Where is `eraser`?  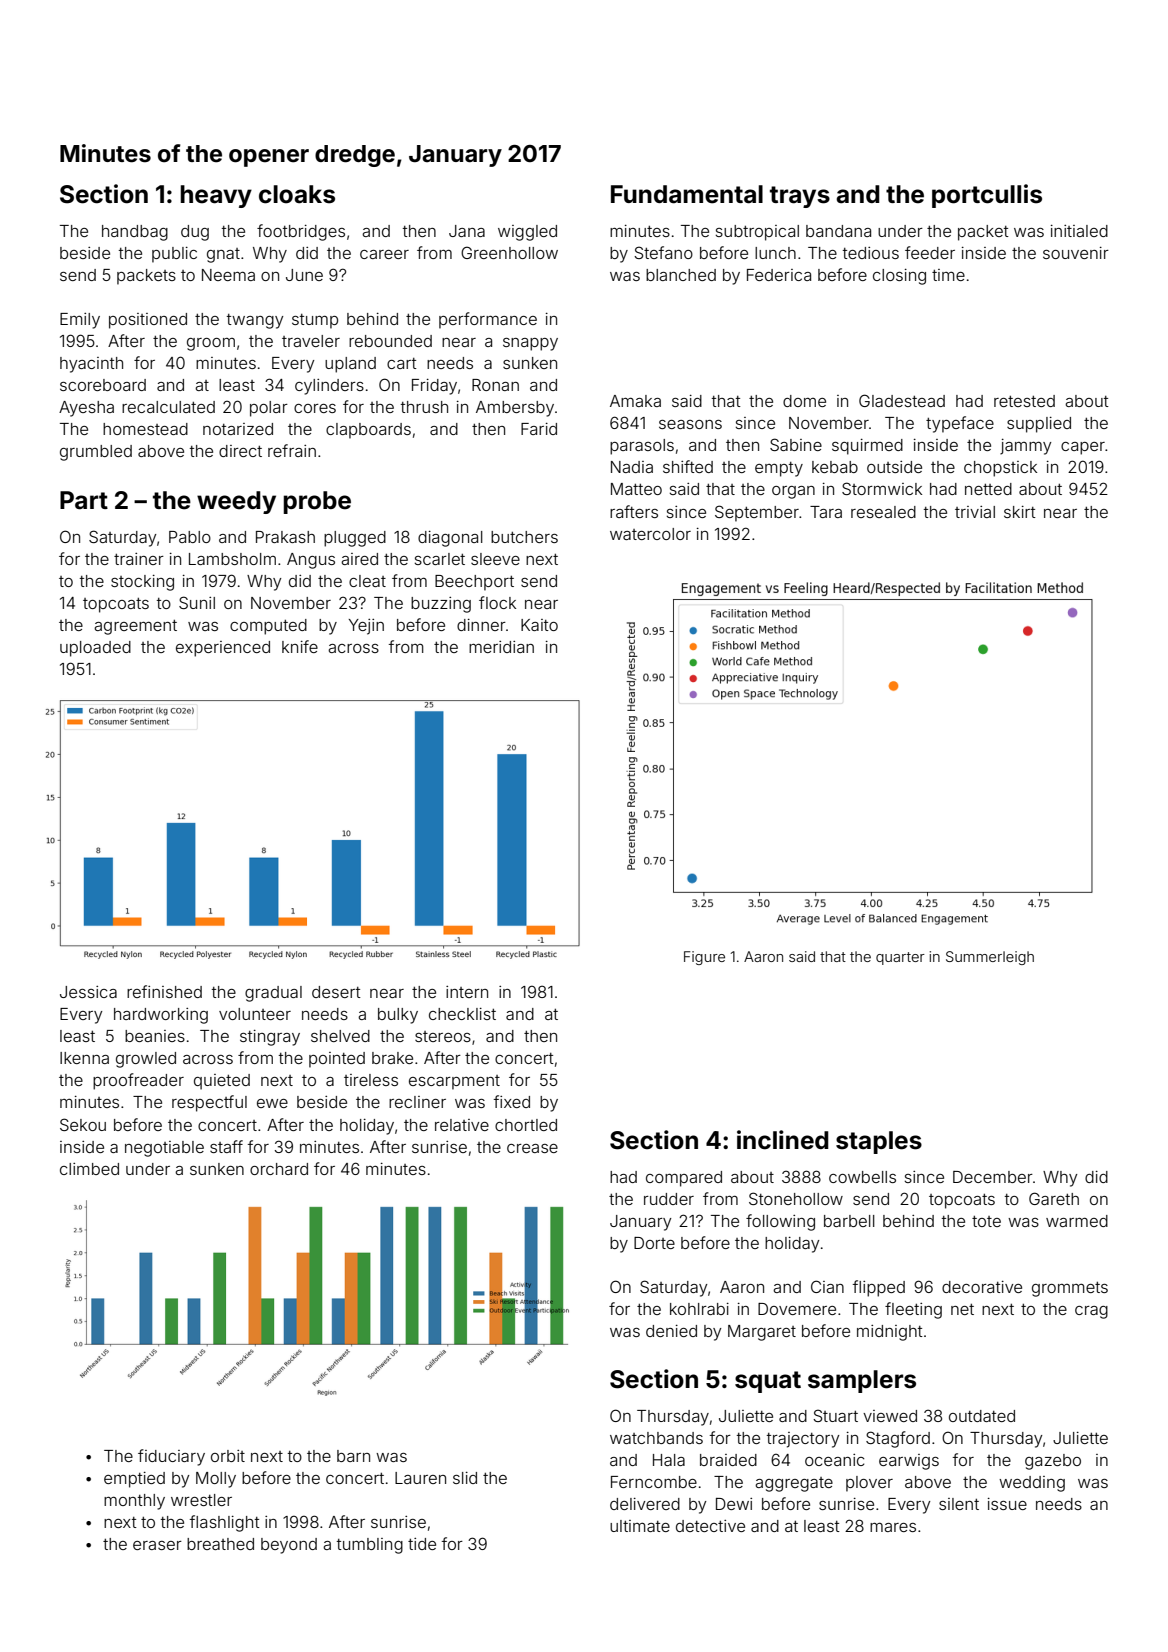
eraser is located at coordinates (157, 1545).
